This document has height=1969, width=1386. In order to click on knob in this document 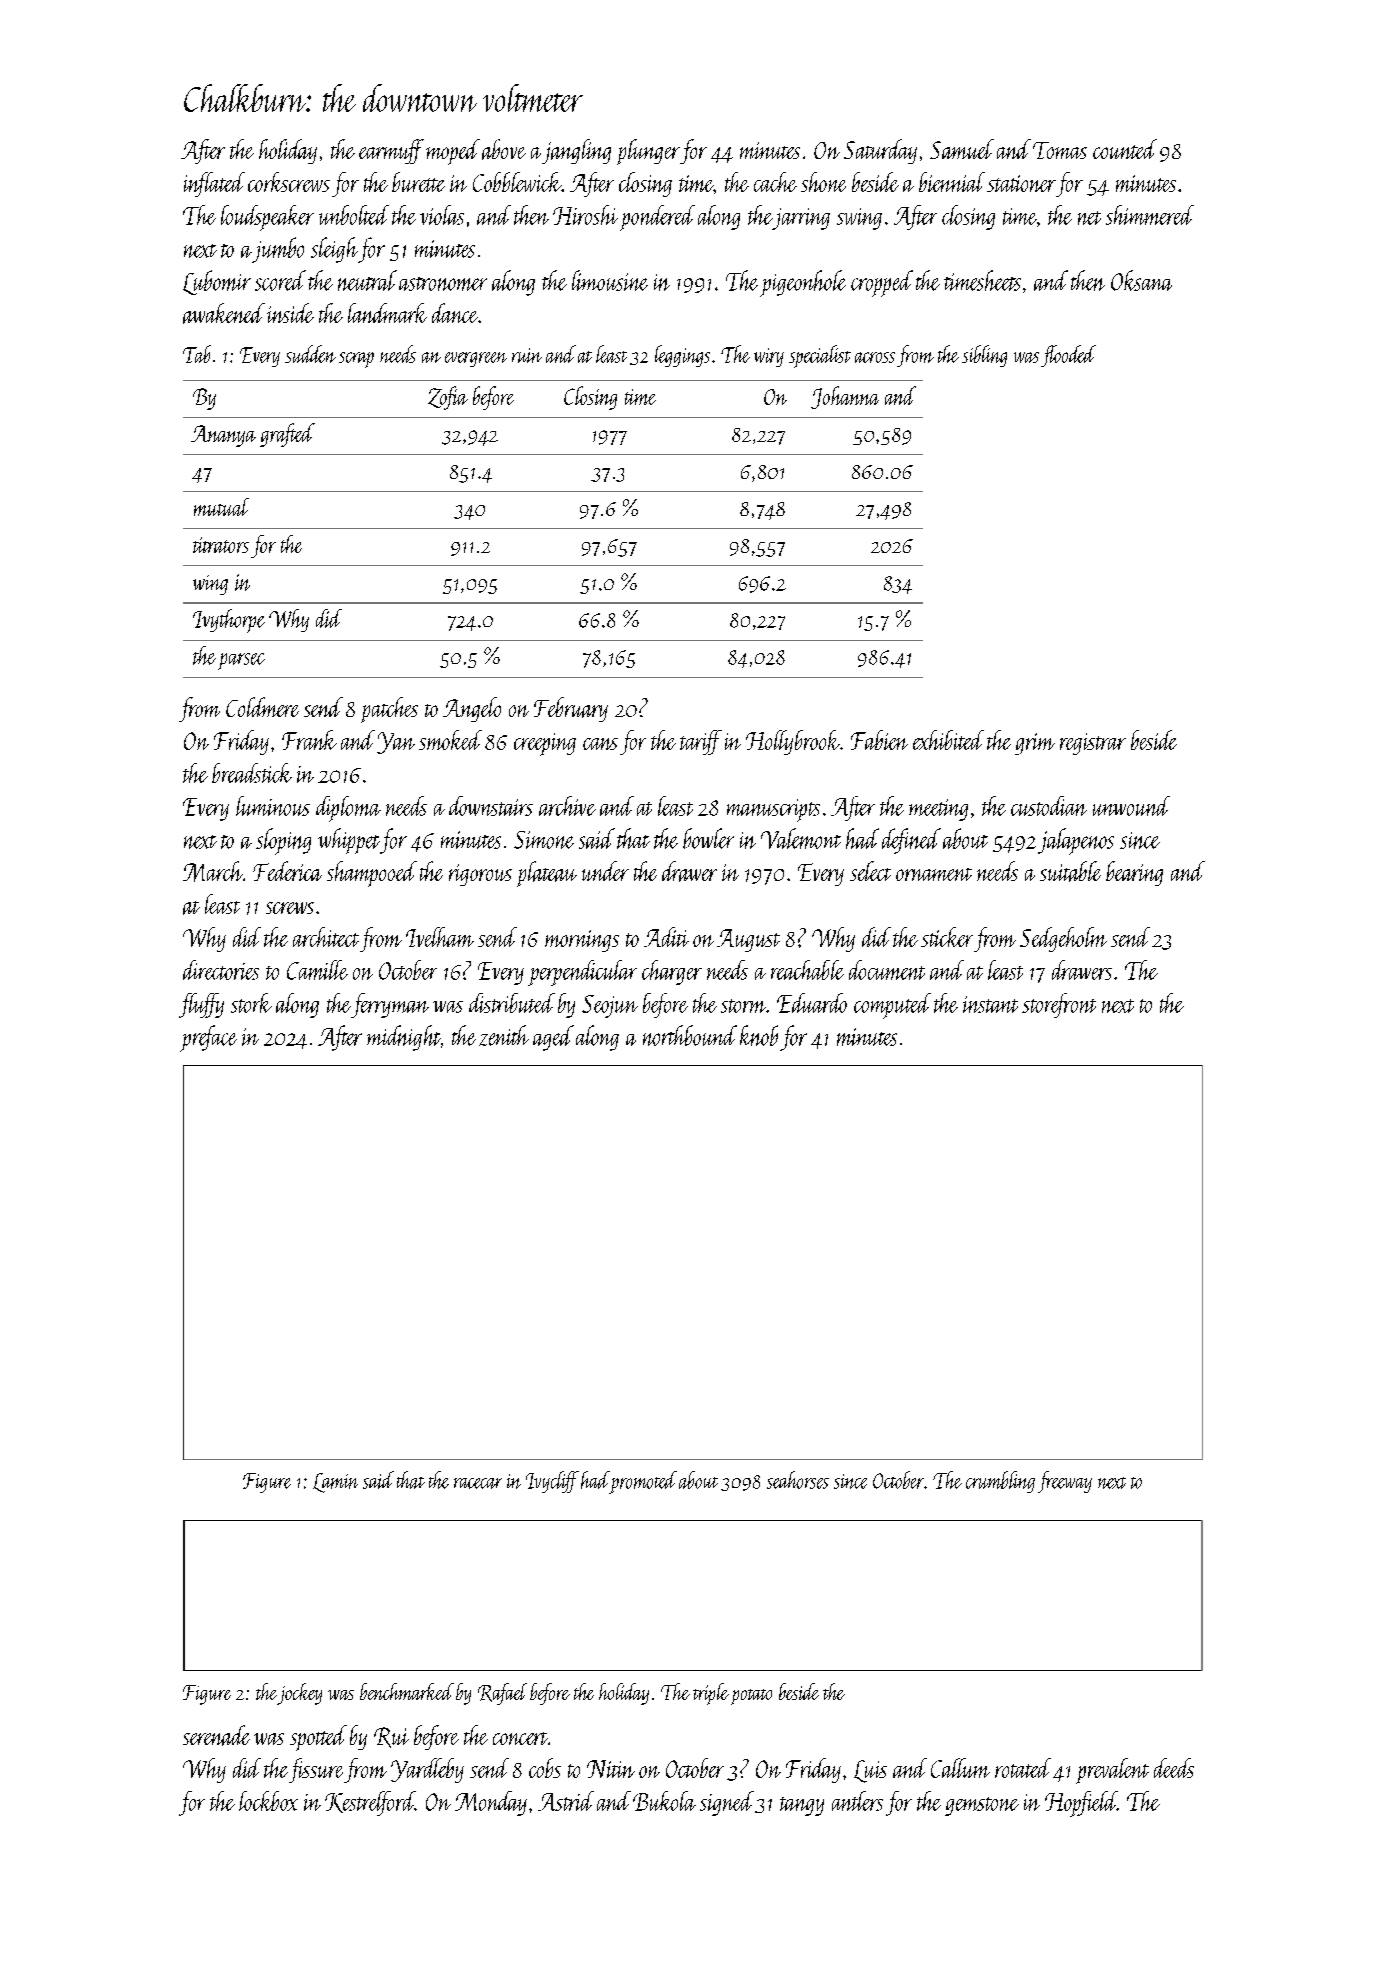, I will do `click(759, 1035)`.
